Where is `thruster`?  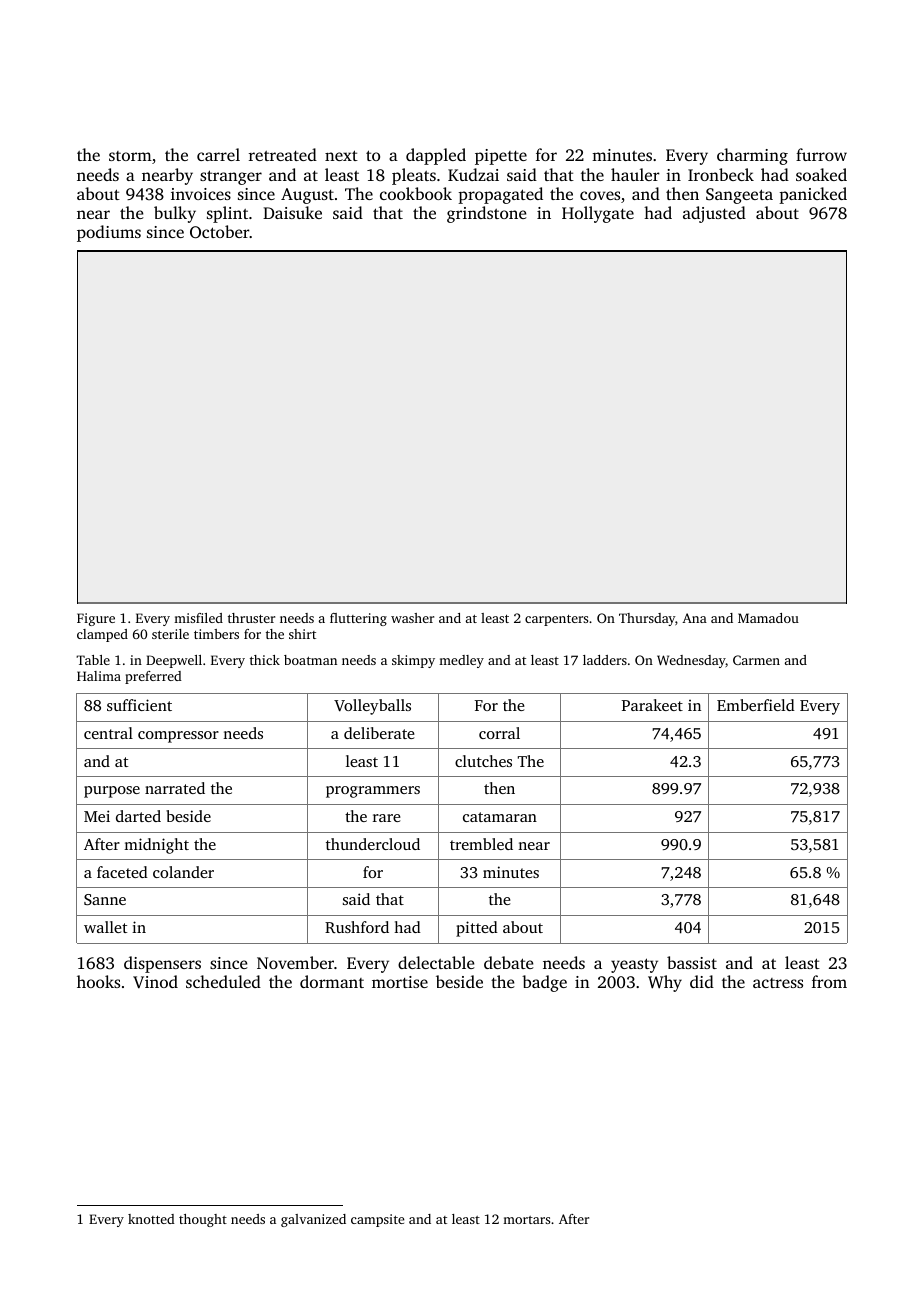
thruster is located at coordinates (251, 618).
